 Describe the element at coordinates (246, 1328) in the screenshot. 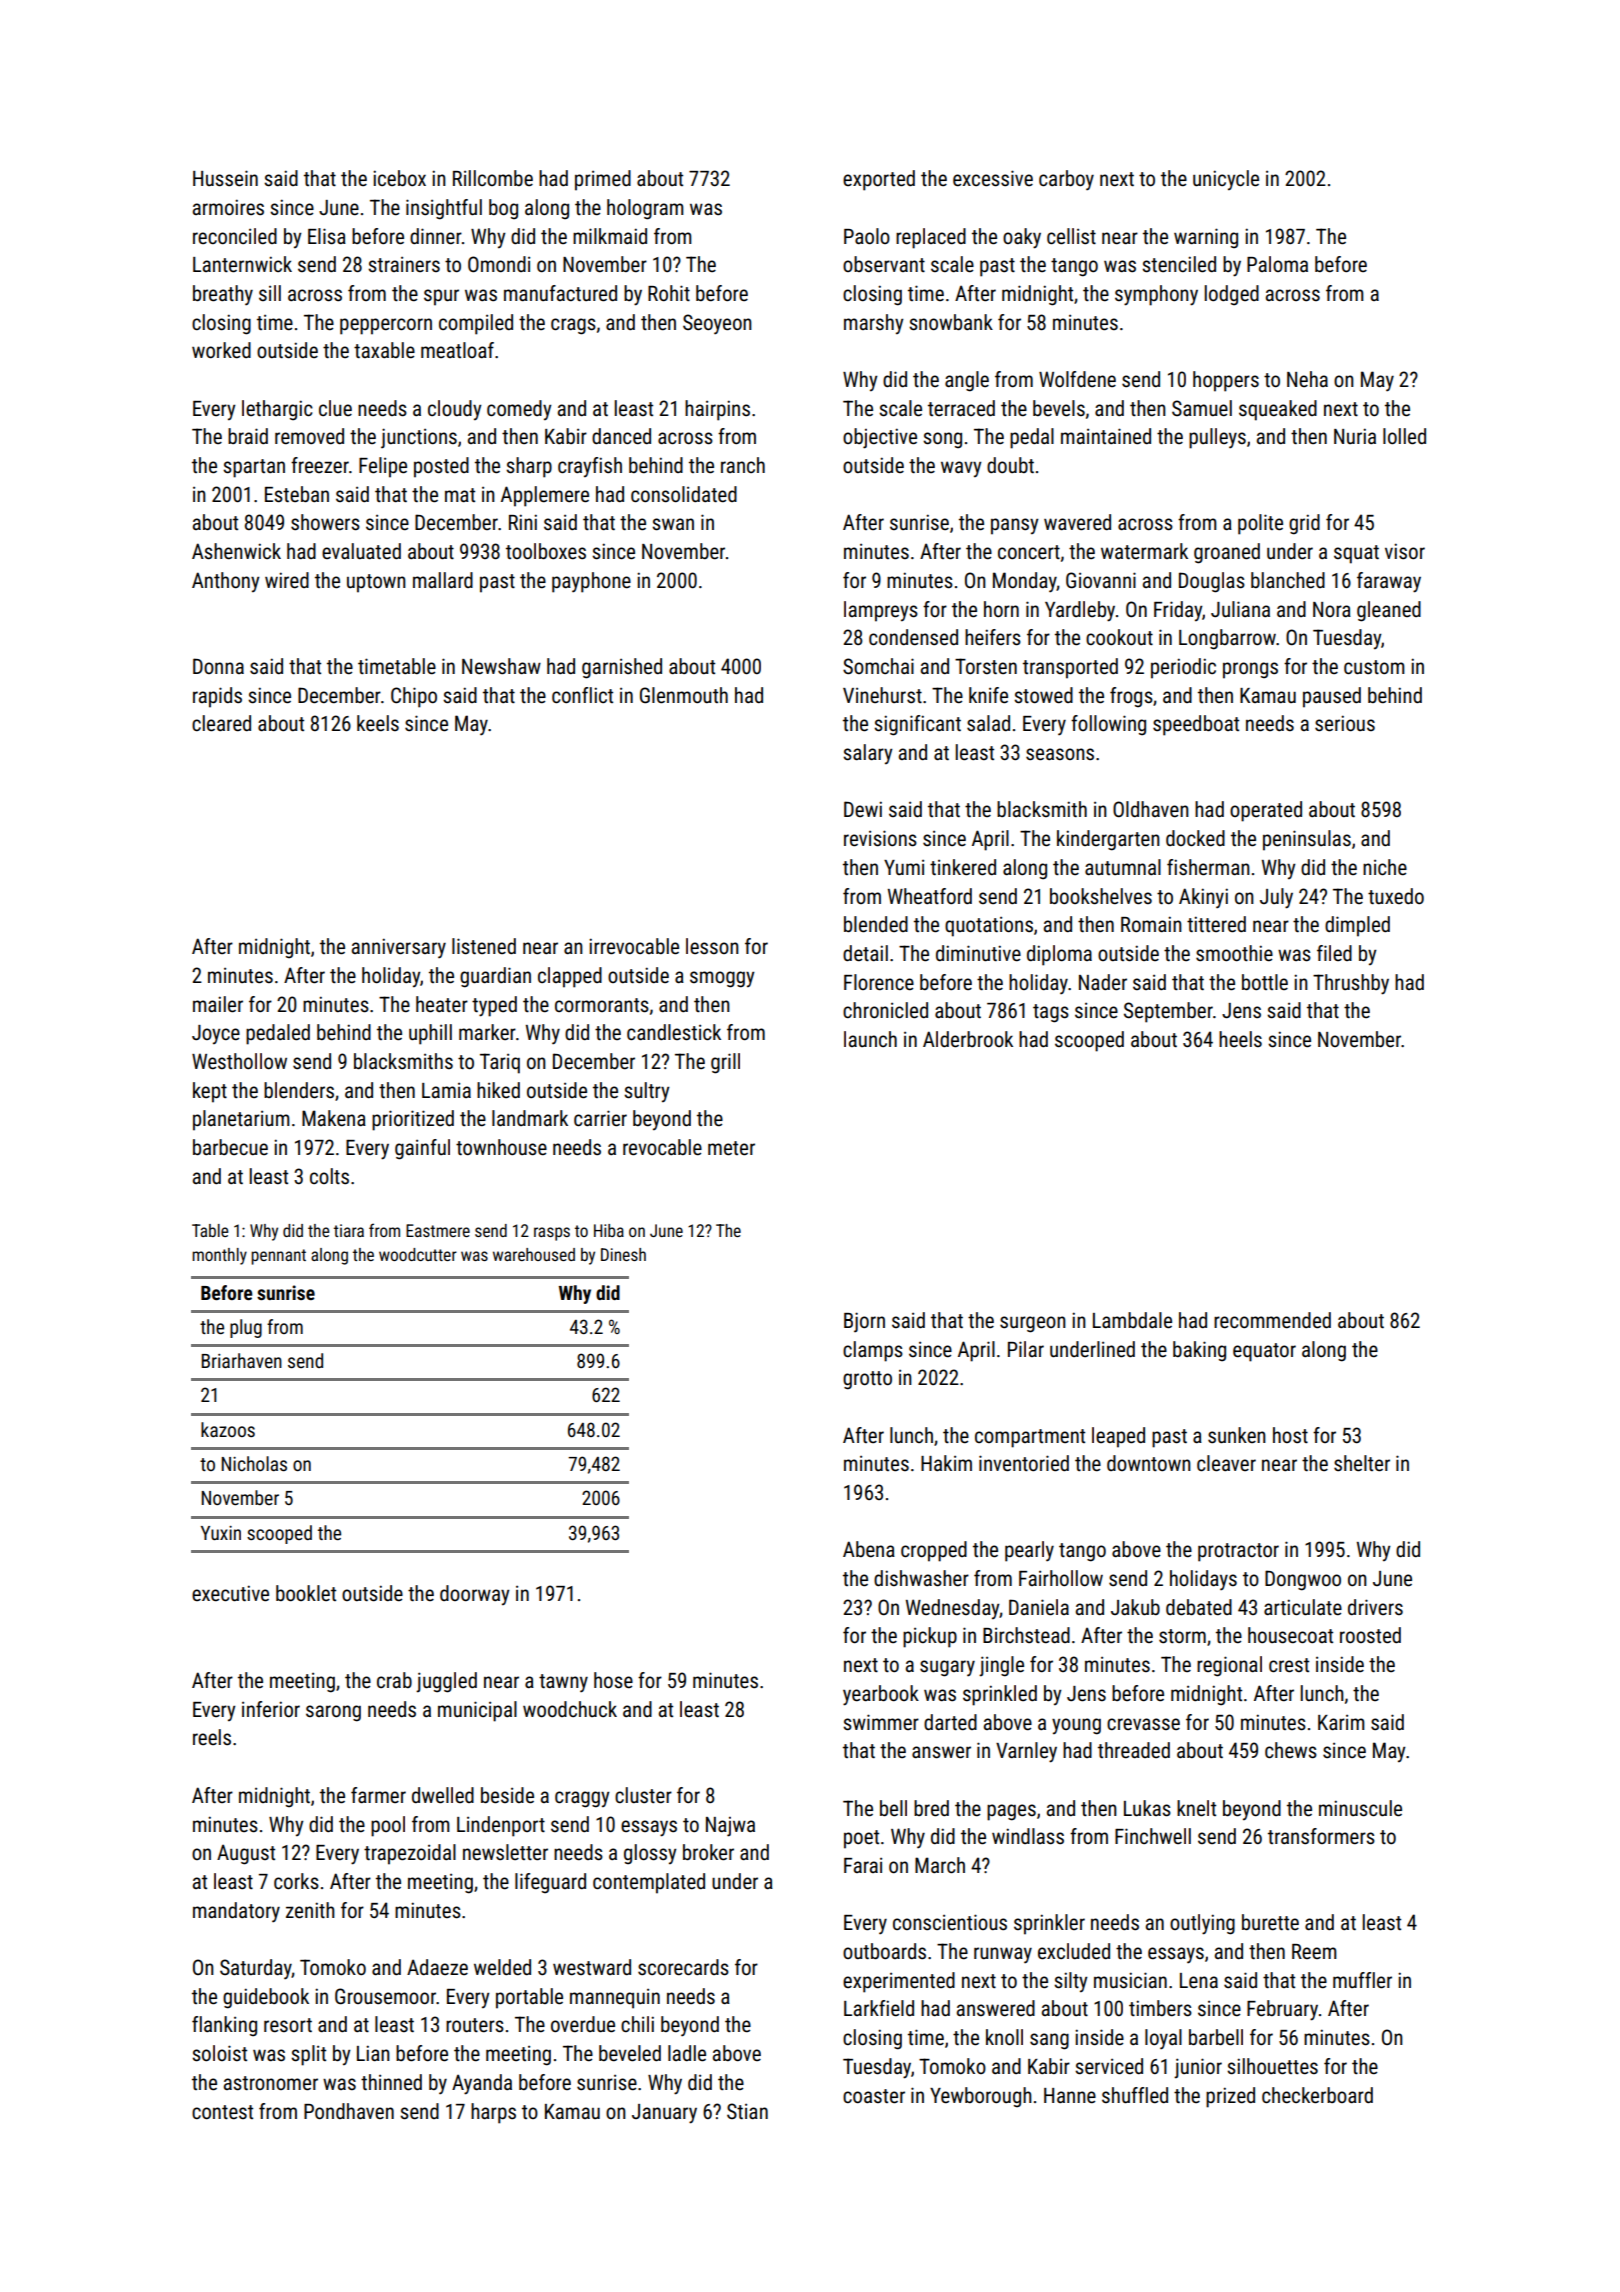

I see `plug` at that location.
